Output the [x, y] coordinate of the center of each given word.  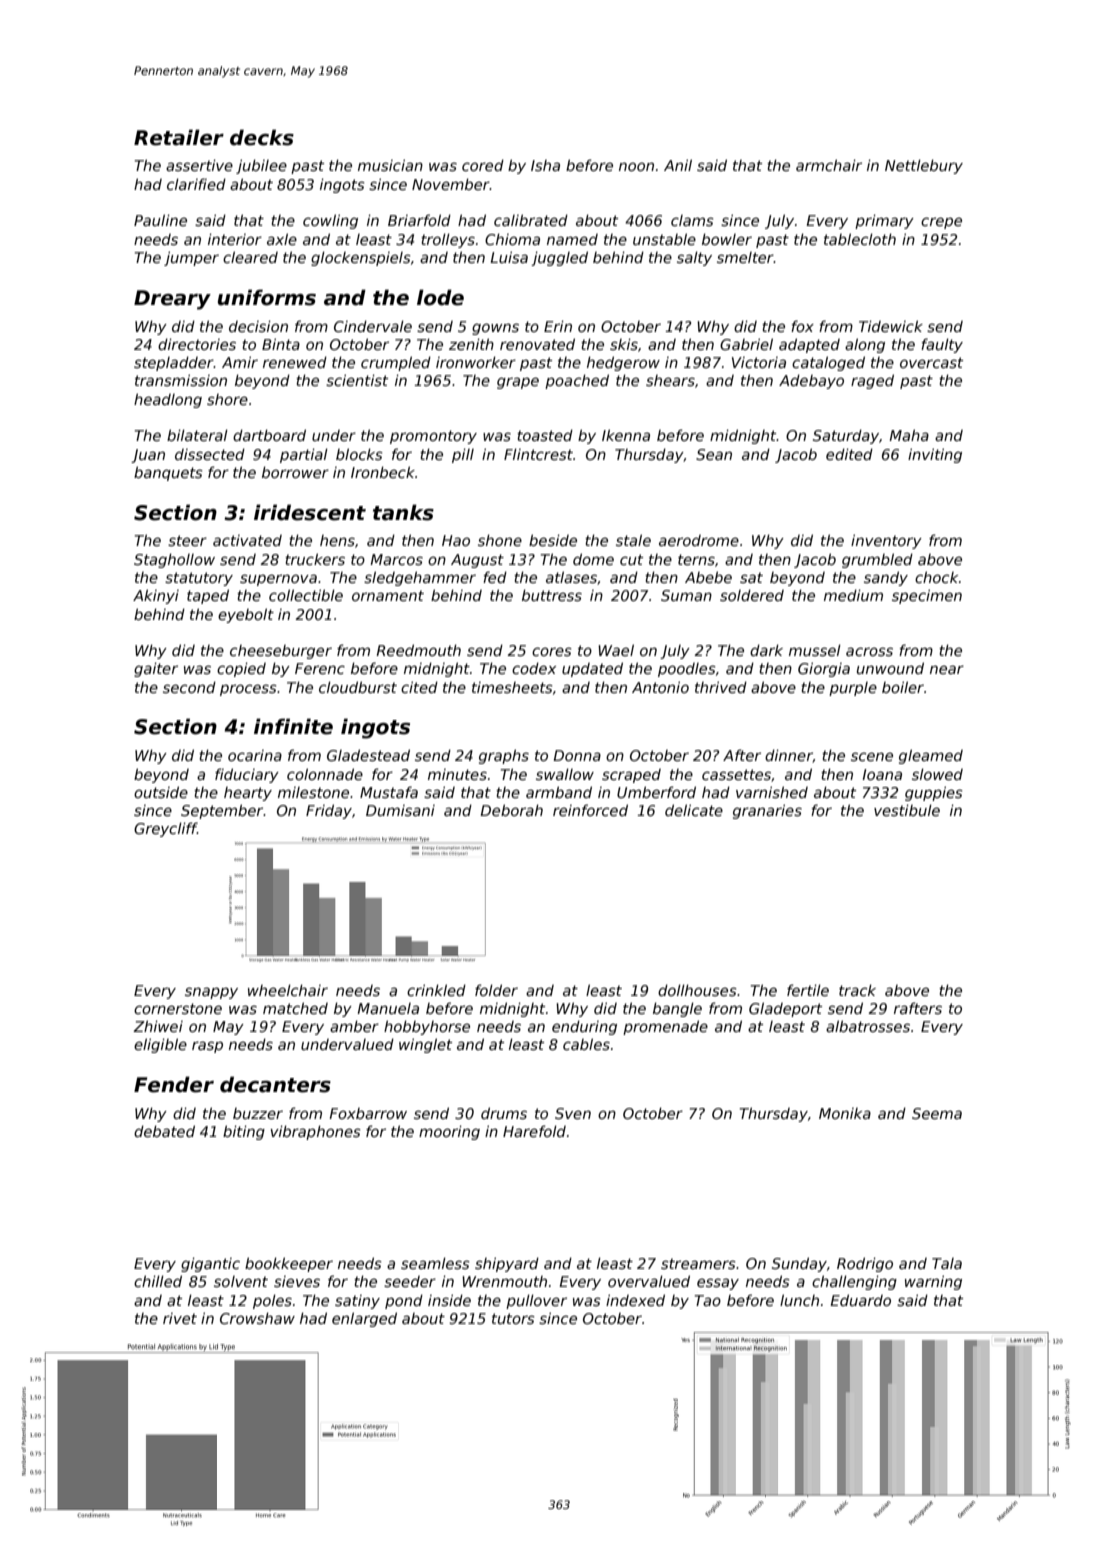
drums [504, 1113]
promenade [665, 1027]
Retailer [179, 137]
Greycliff [165, 829]
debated [164, 1131]
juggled [559, 258]
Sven [573, 1113]
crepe [941, 223]
